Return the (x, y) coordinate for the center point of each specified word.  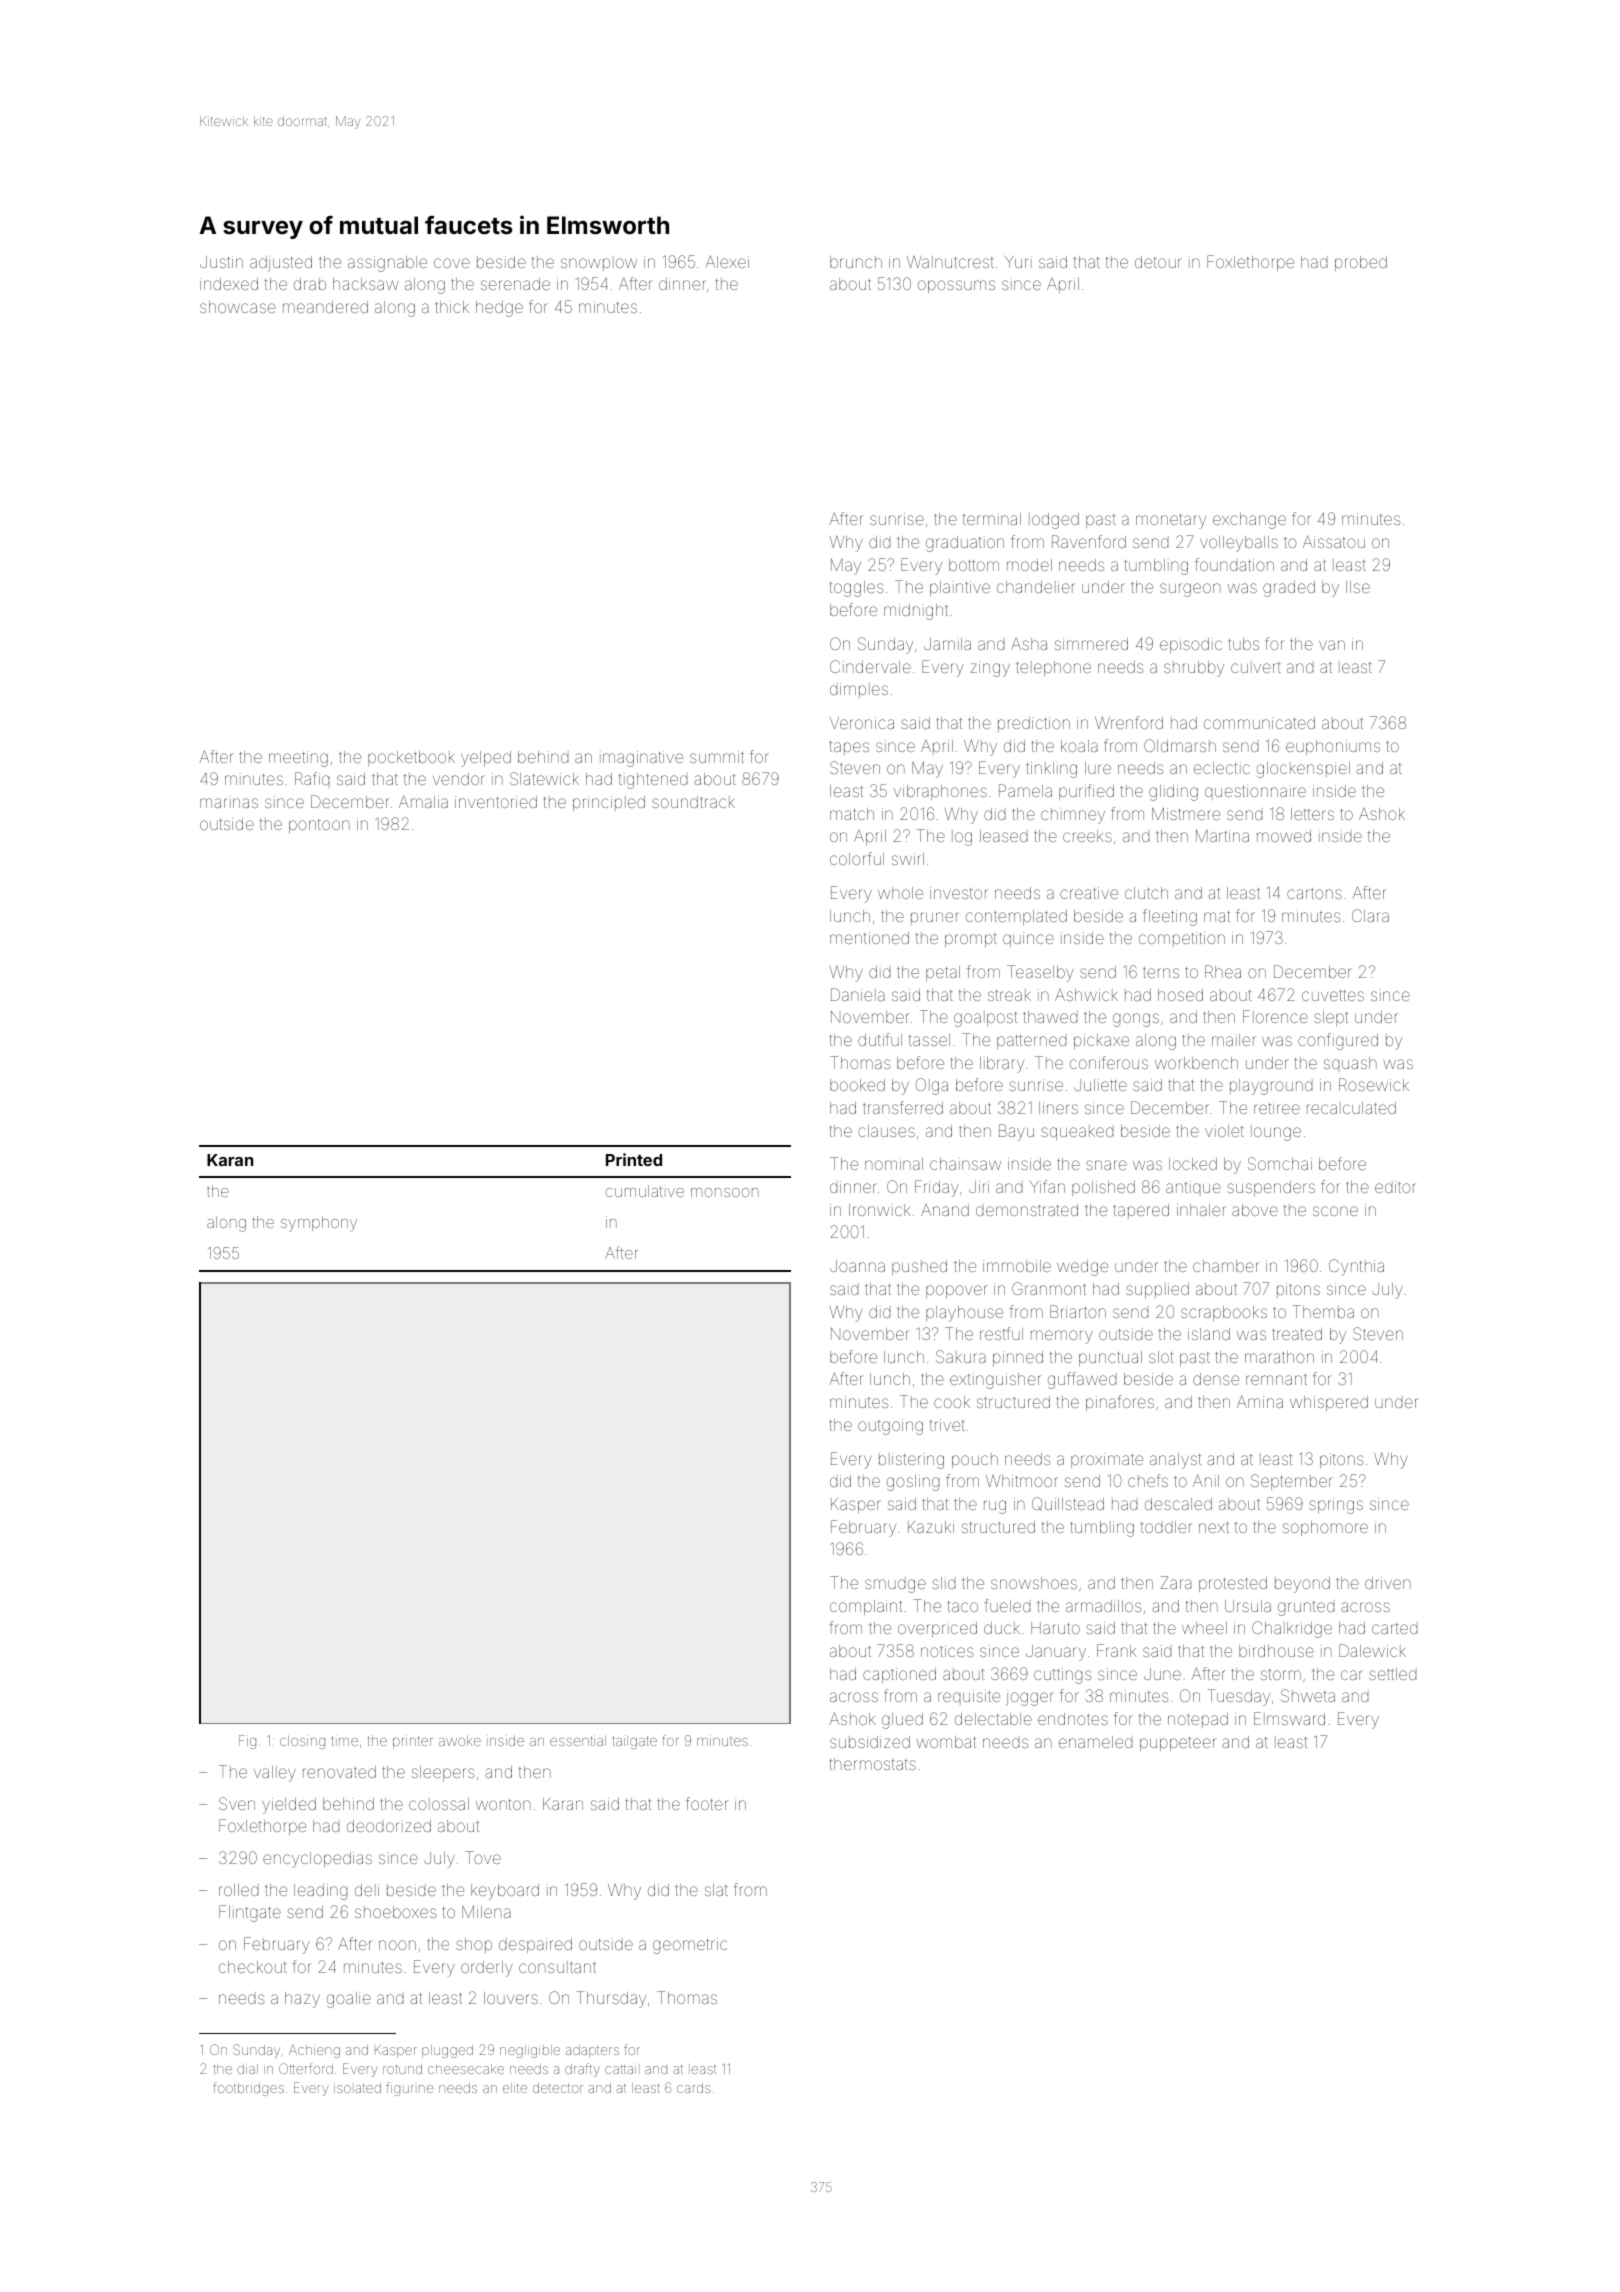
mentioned (869, 938)
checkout (253, 1967)
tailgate (635, 1742)
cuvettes (1333, 995)
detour (1158, 262)
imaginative (641, 759)
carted (1394, 1628)
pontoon (319, 826)
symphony (319, 1224)
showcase (238, 307)
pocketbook (411, 758)
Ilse (1358, 587)
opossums (956, 286)
